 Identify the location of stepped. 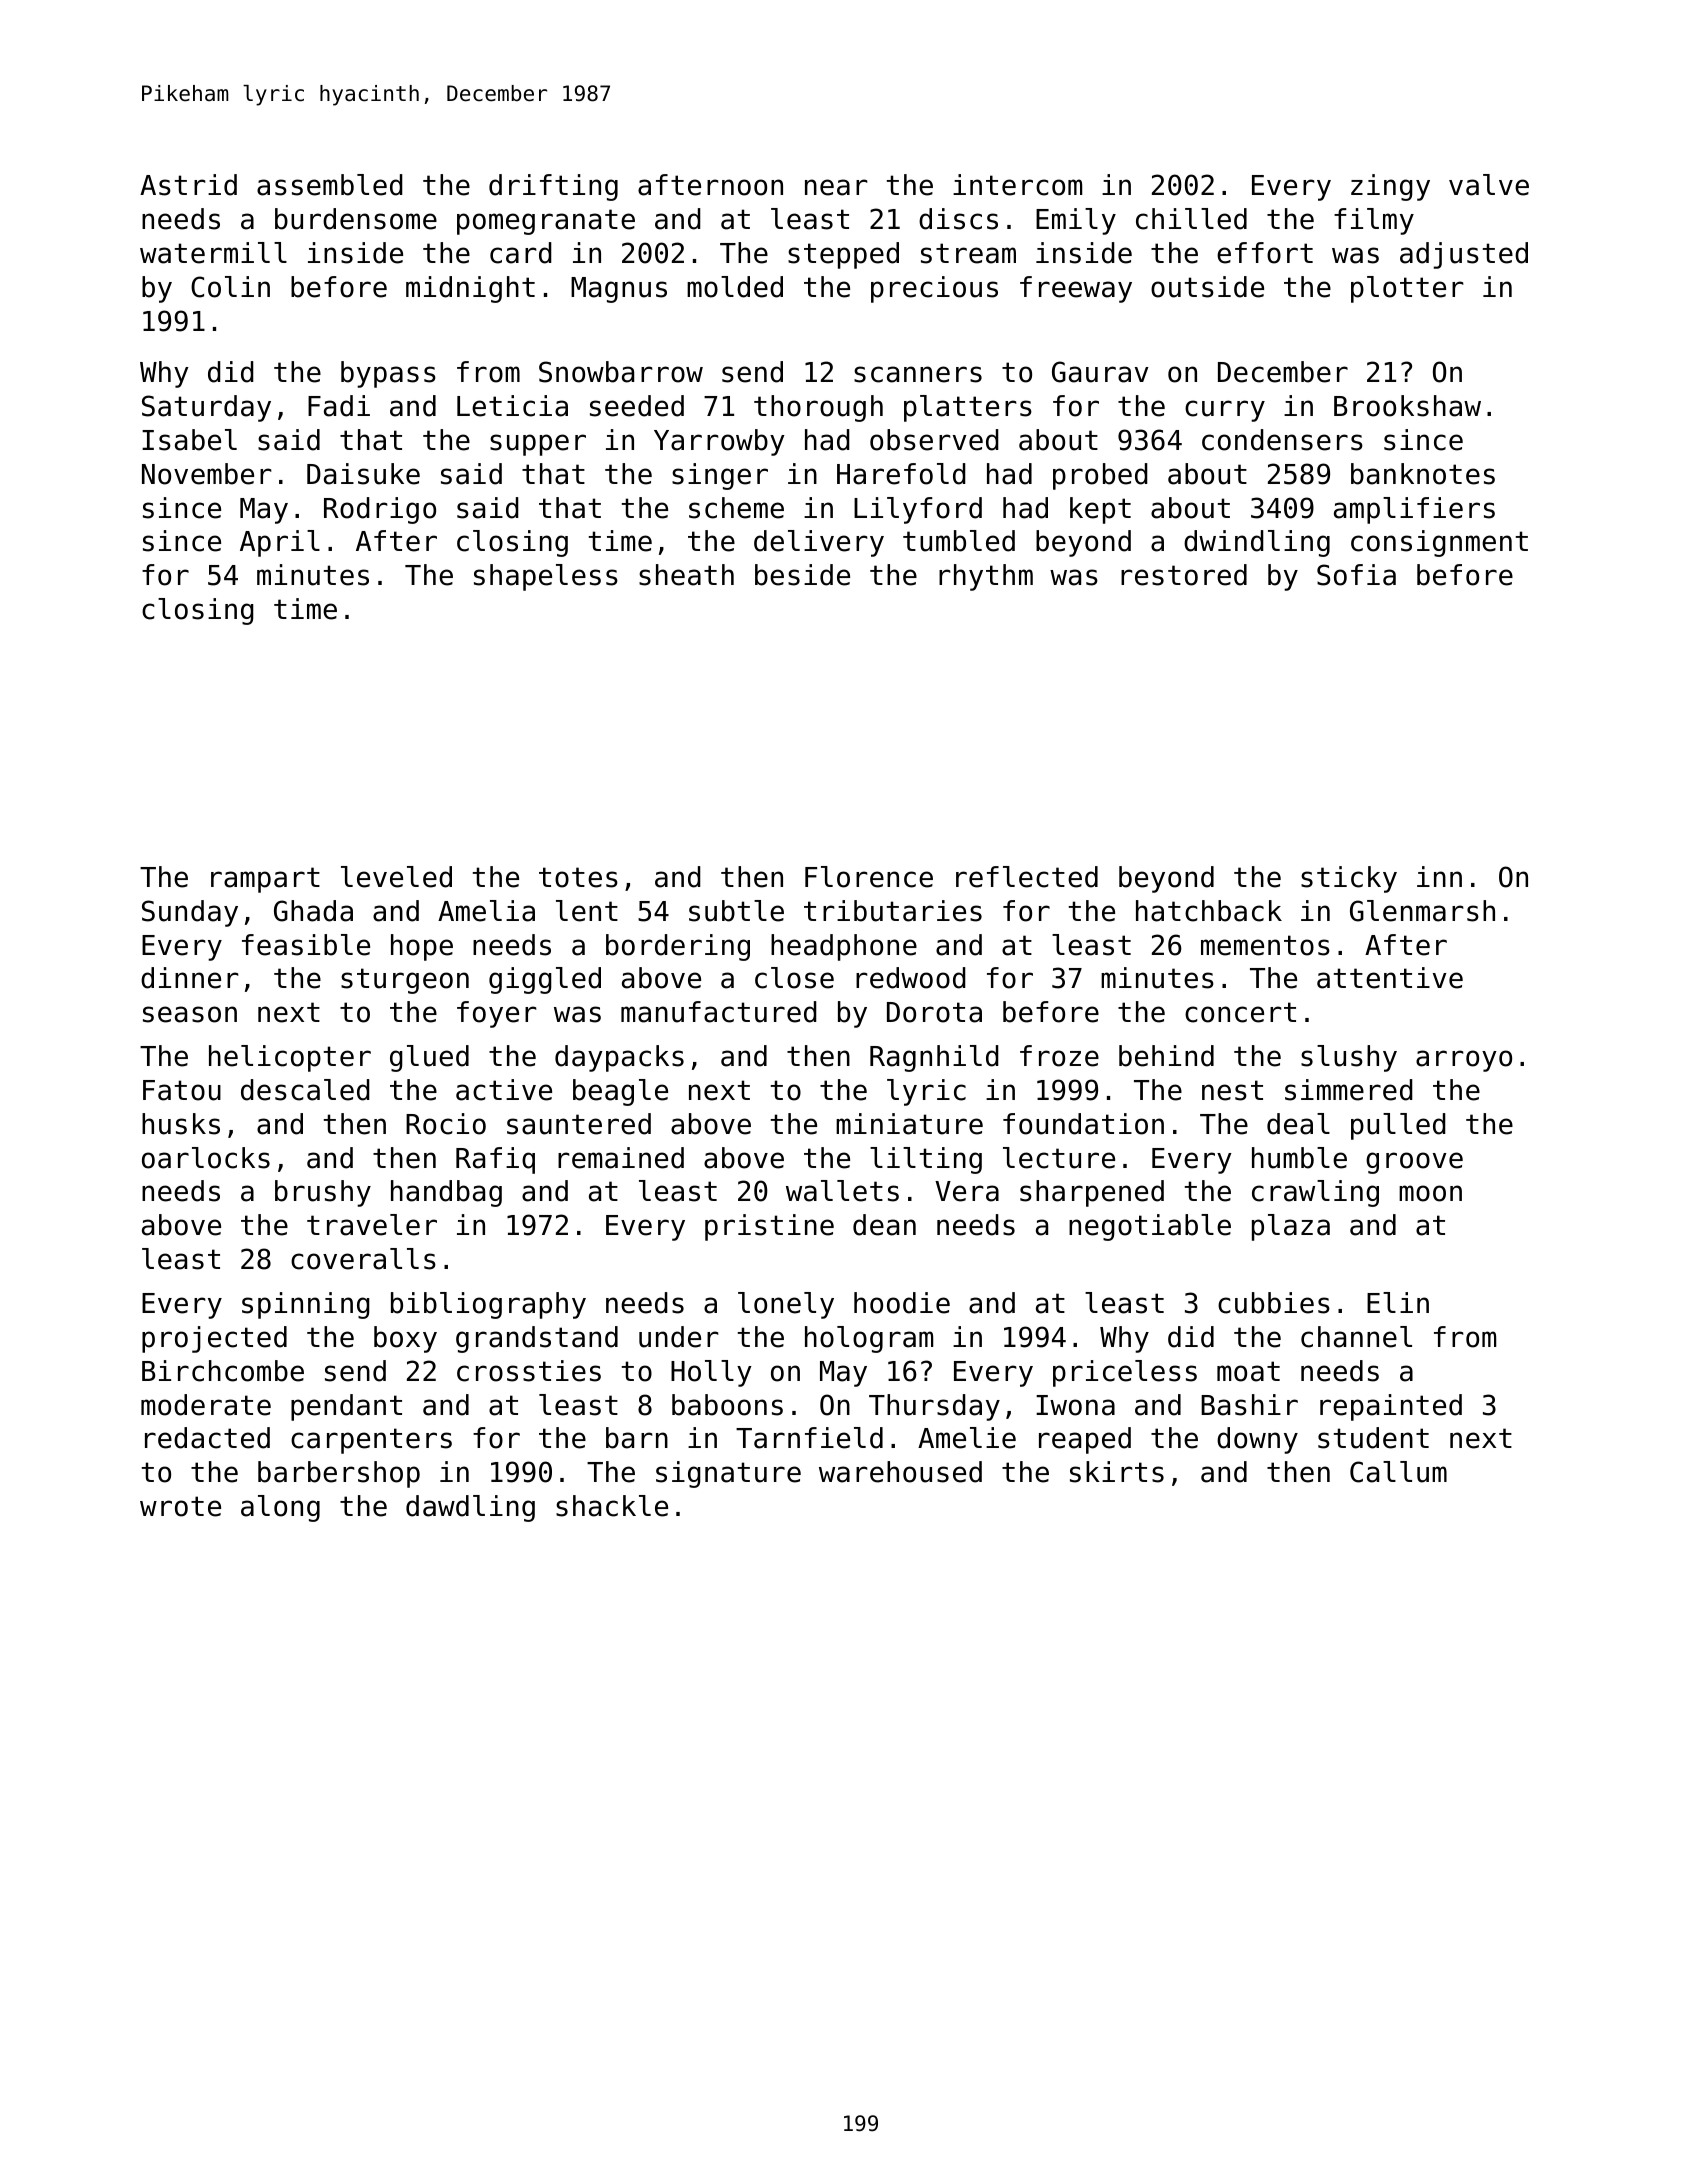
(843, 255).
